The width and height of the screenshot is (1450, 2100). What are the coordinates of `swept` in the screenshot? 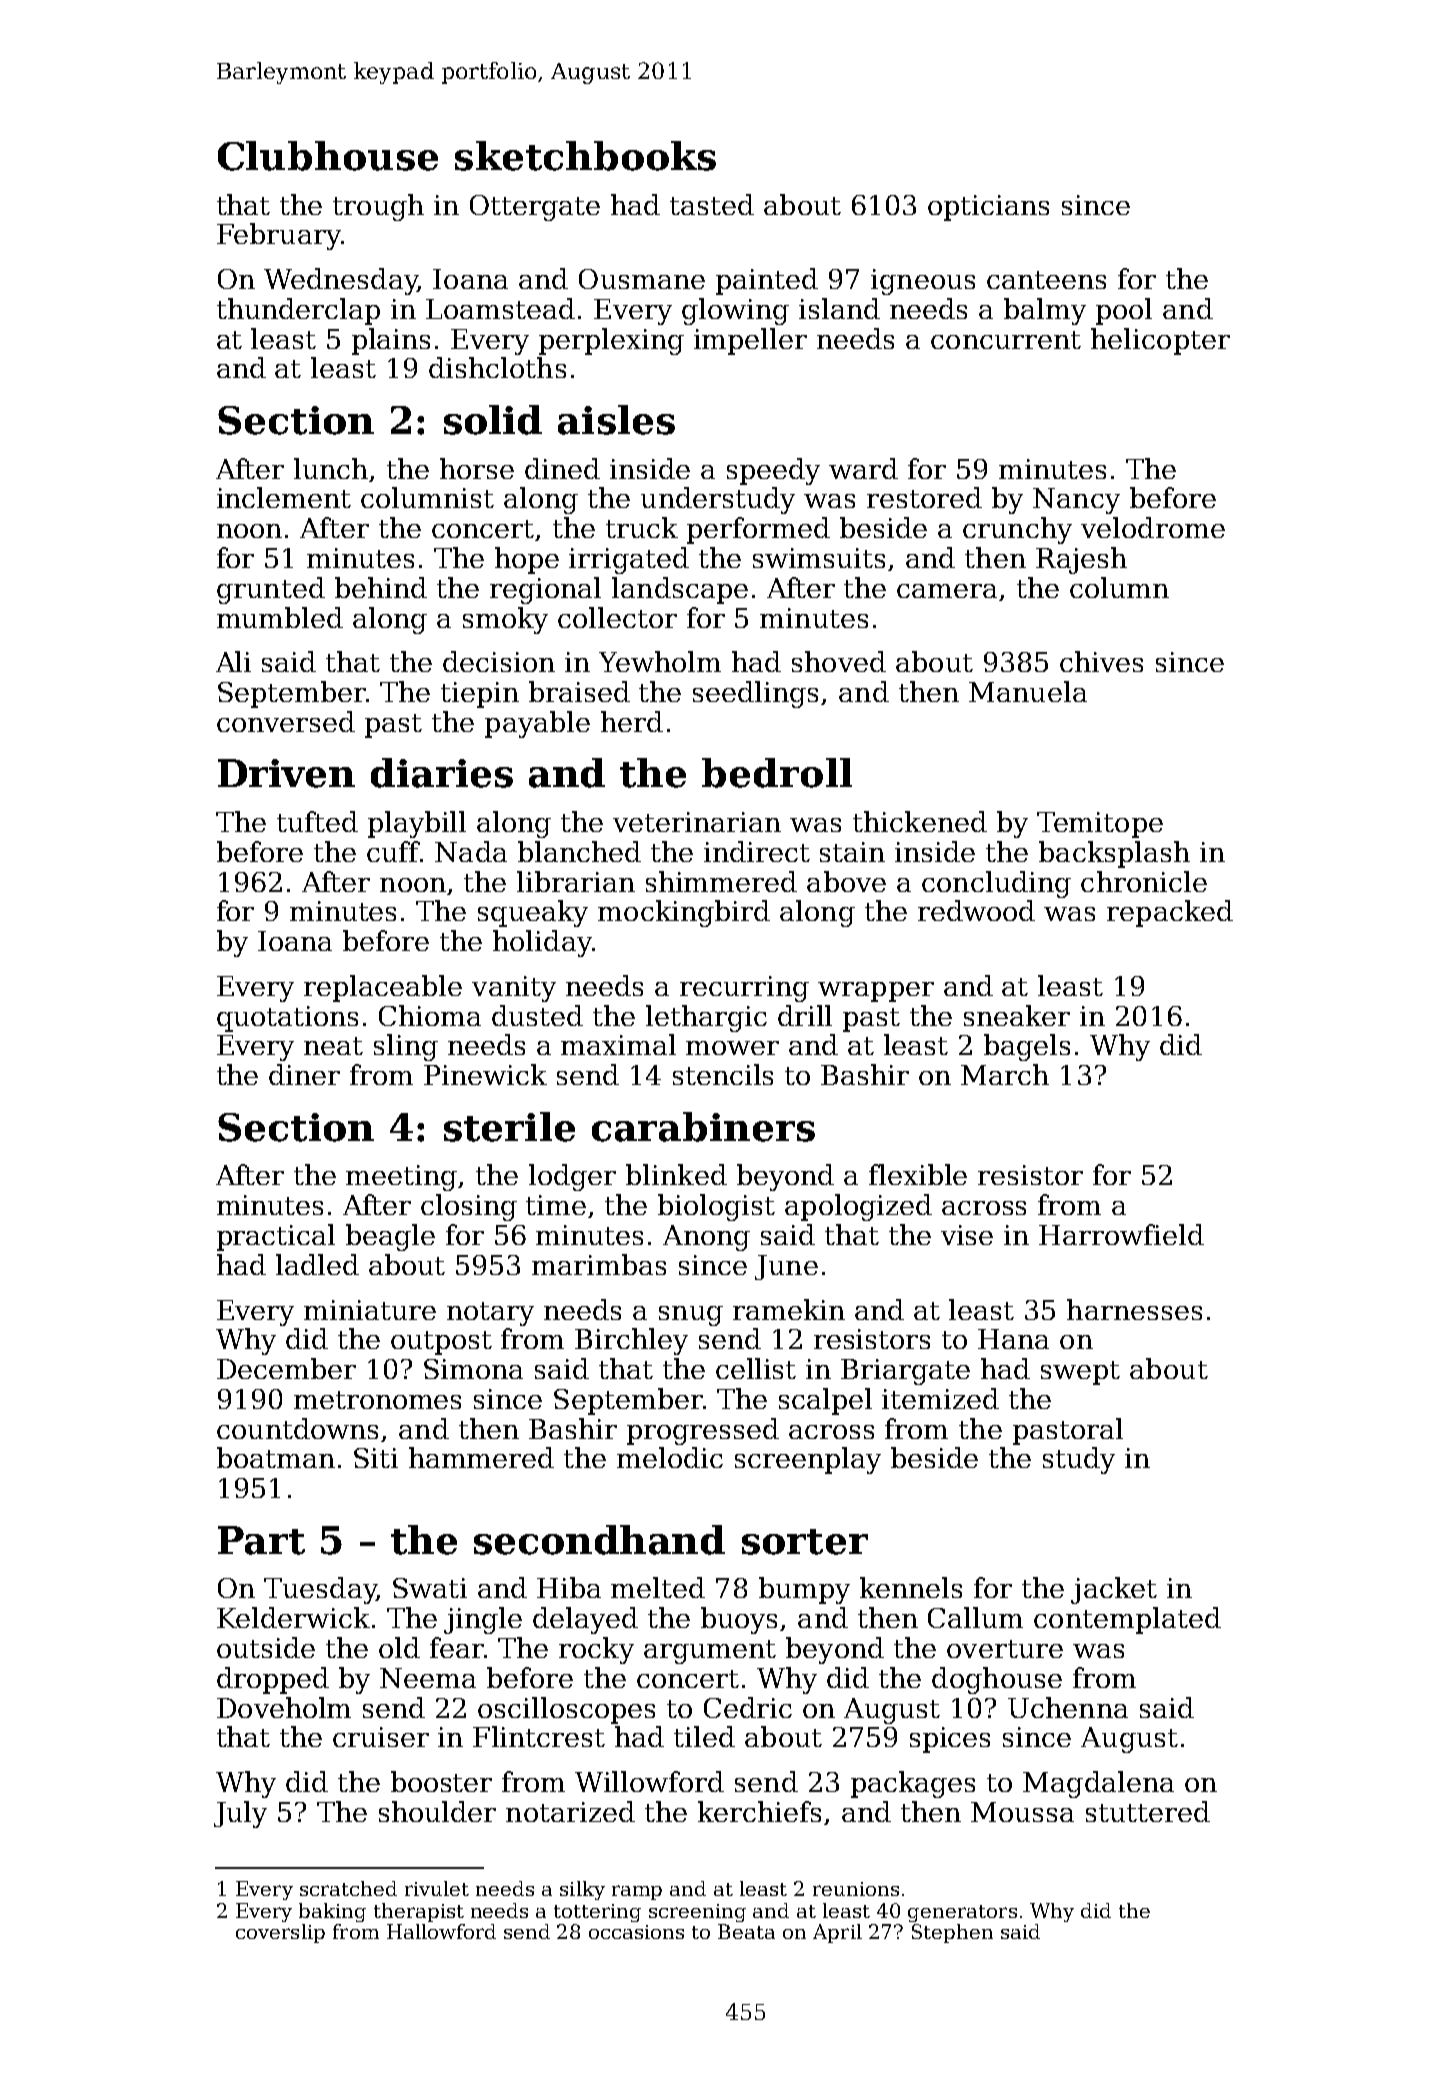 It's located at (1080, 1373).
